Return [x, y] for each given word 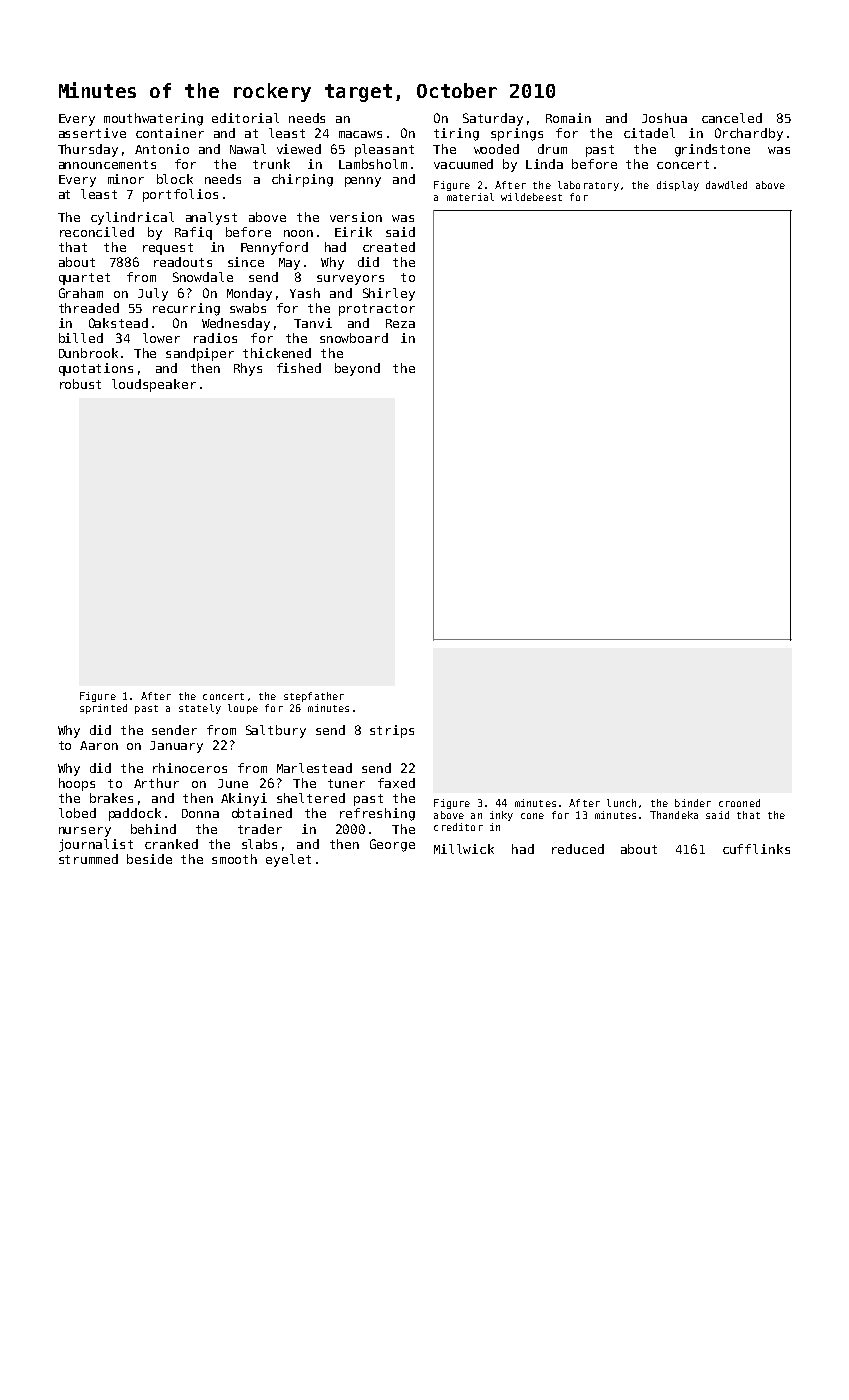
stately [200, 709]
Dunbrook [88, 353]
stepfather [314, 697]
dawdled [726, 185]
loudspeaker [154, 385]
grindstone [712, 150]
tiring [456, 134]
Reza [400, 323]
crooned [739, 803]
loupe [243, 709]
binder [693, 803]
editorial [245, 118]
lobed [77, 813]
